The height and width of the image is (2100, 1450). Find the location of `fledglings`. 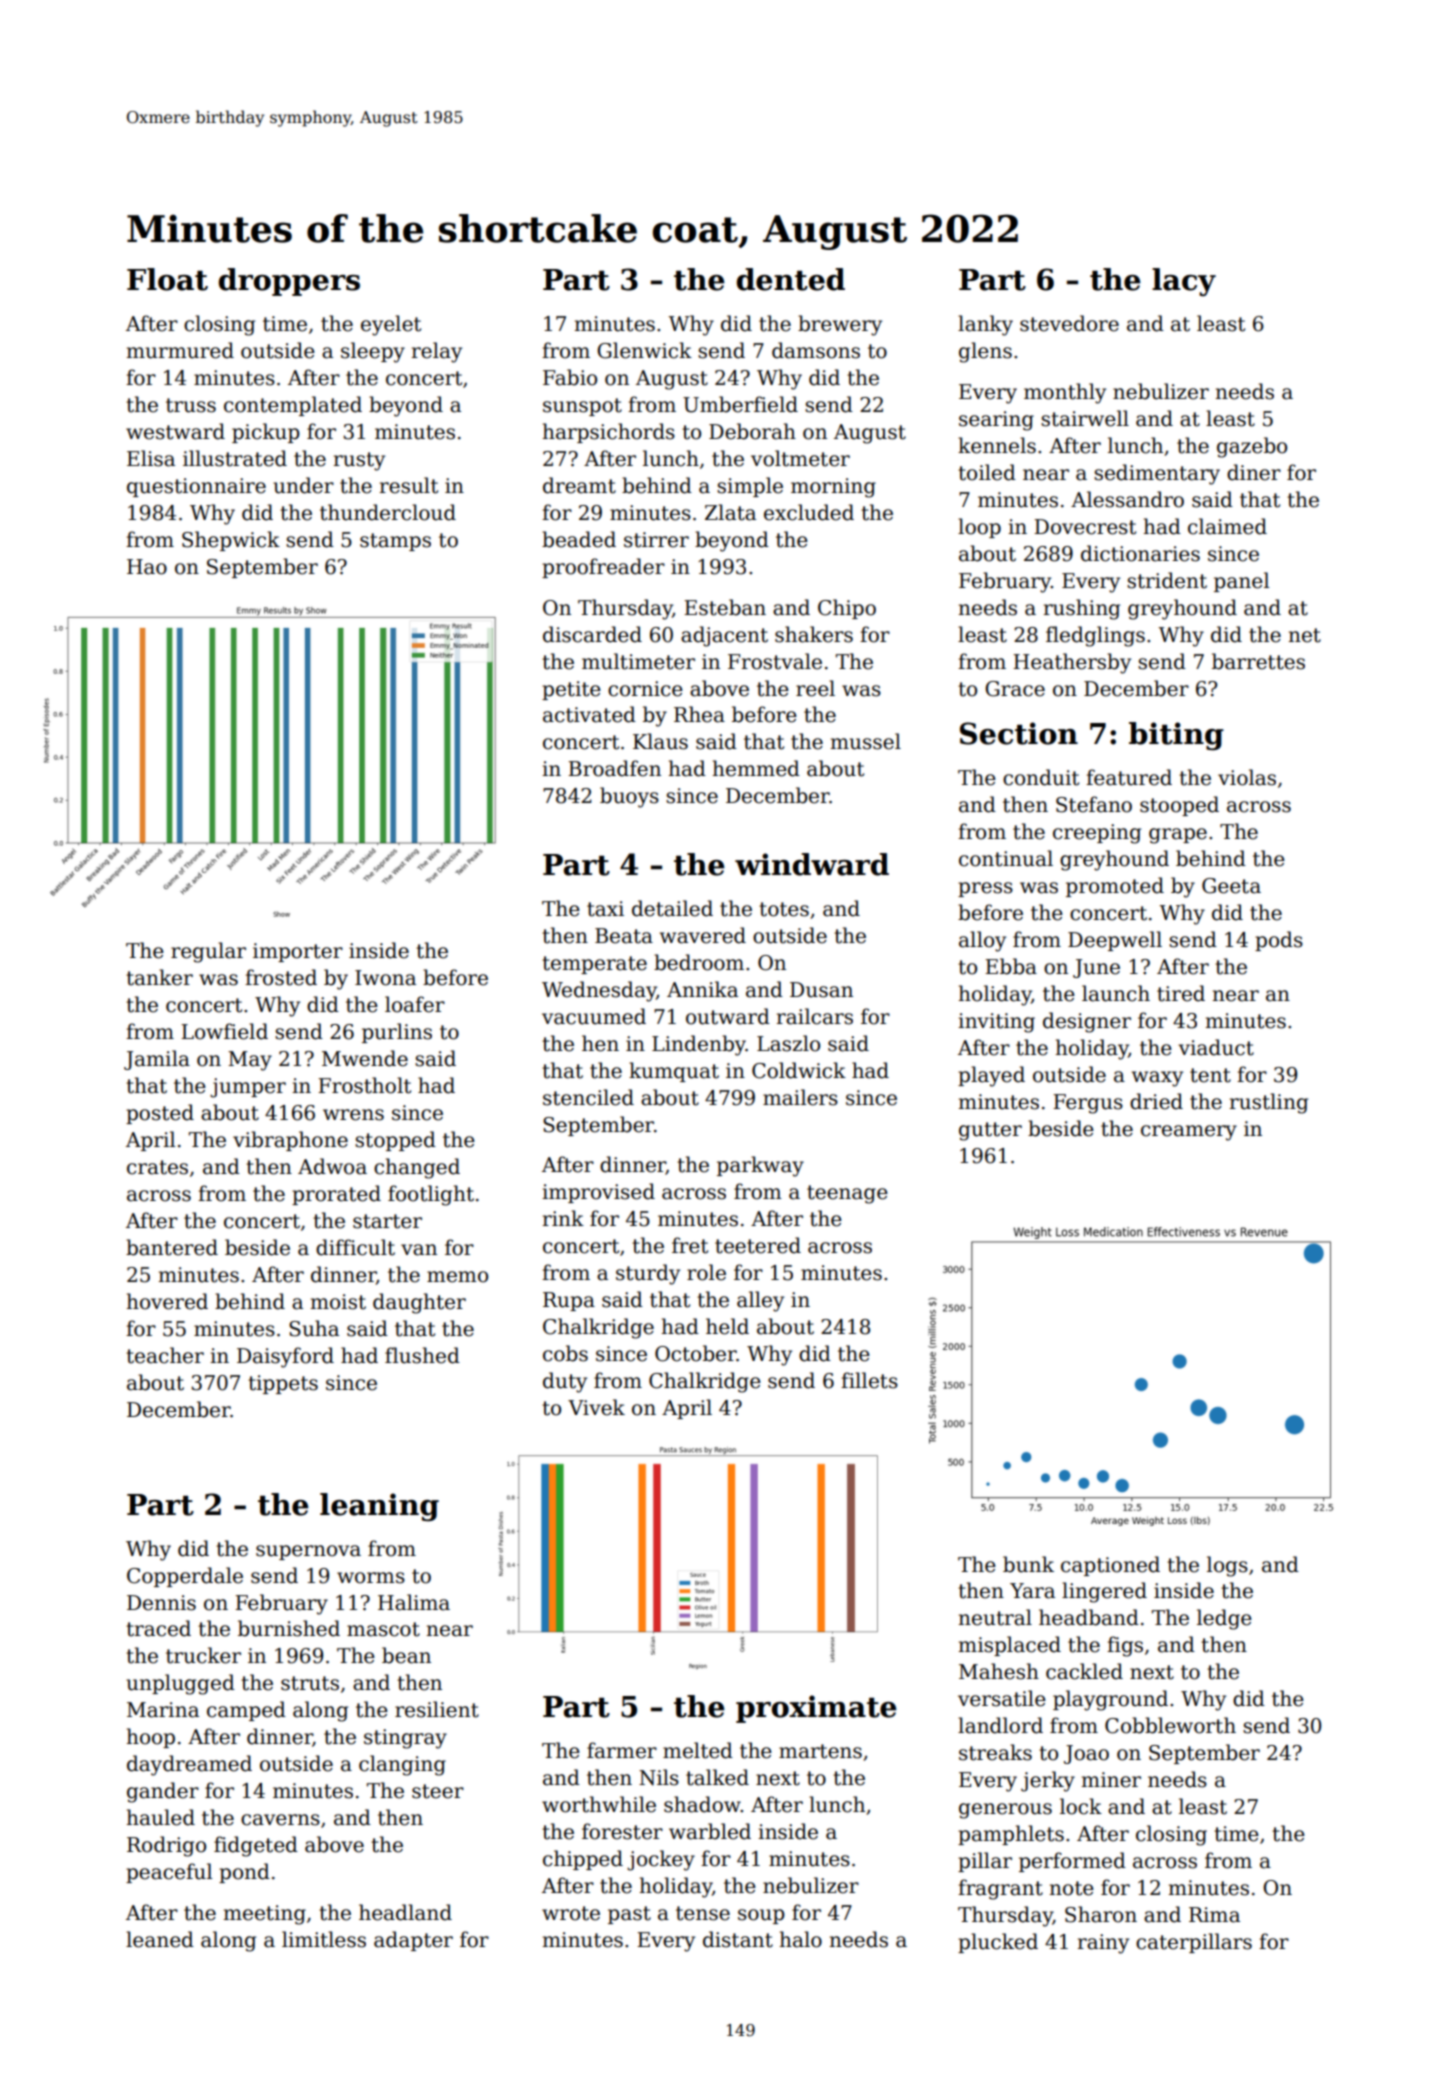

fledglings is located at coordinates (1095, 636).
